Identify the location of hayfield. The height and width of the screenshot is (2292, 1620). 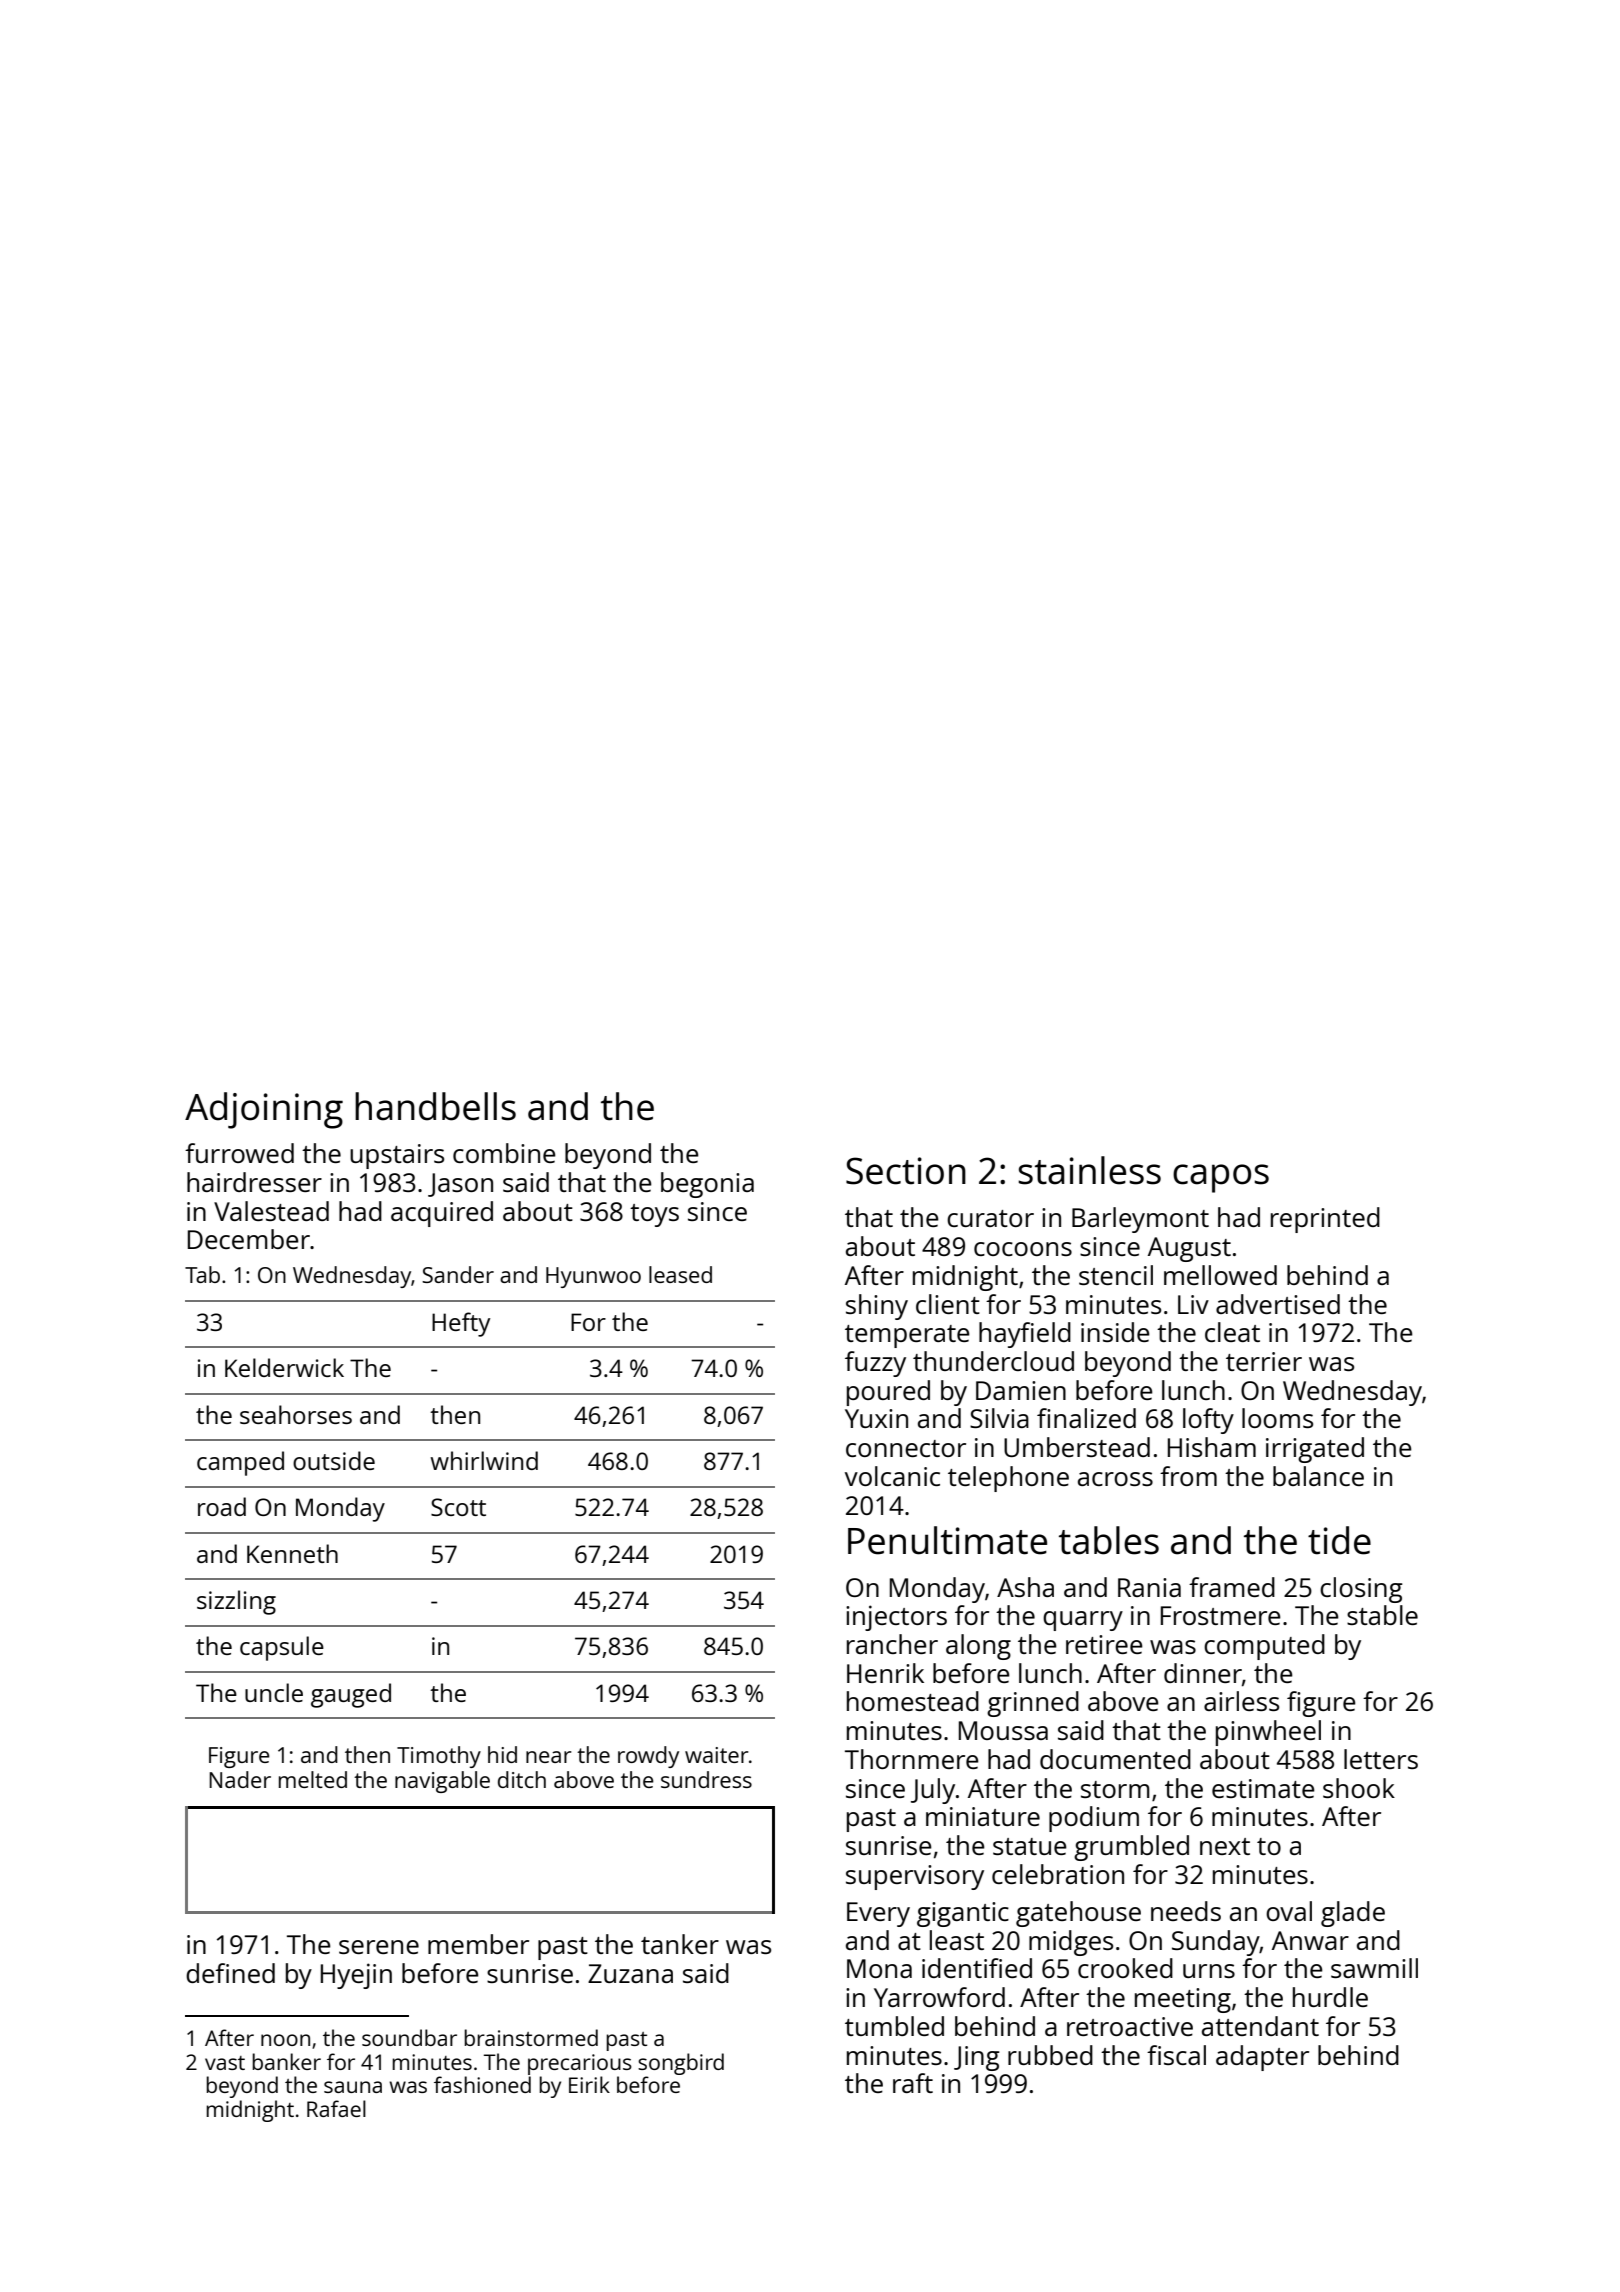
(1025, 1335).
